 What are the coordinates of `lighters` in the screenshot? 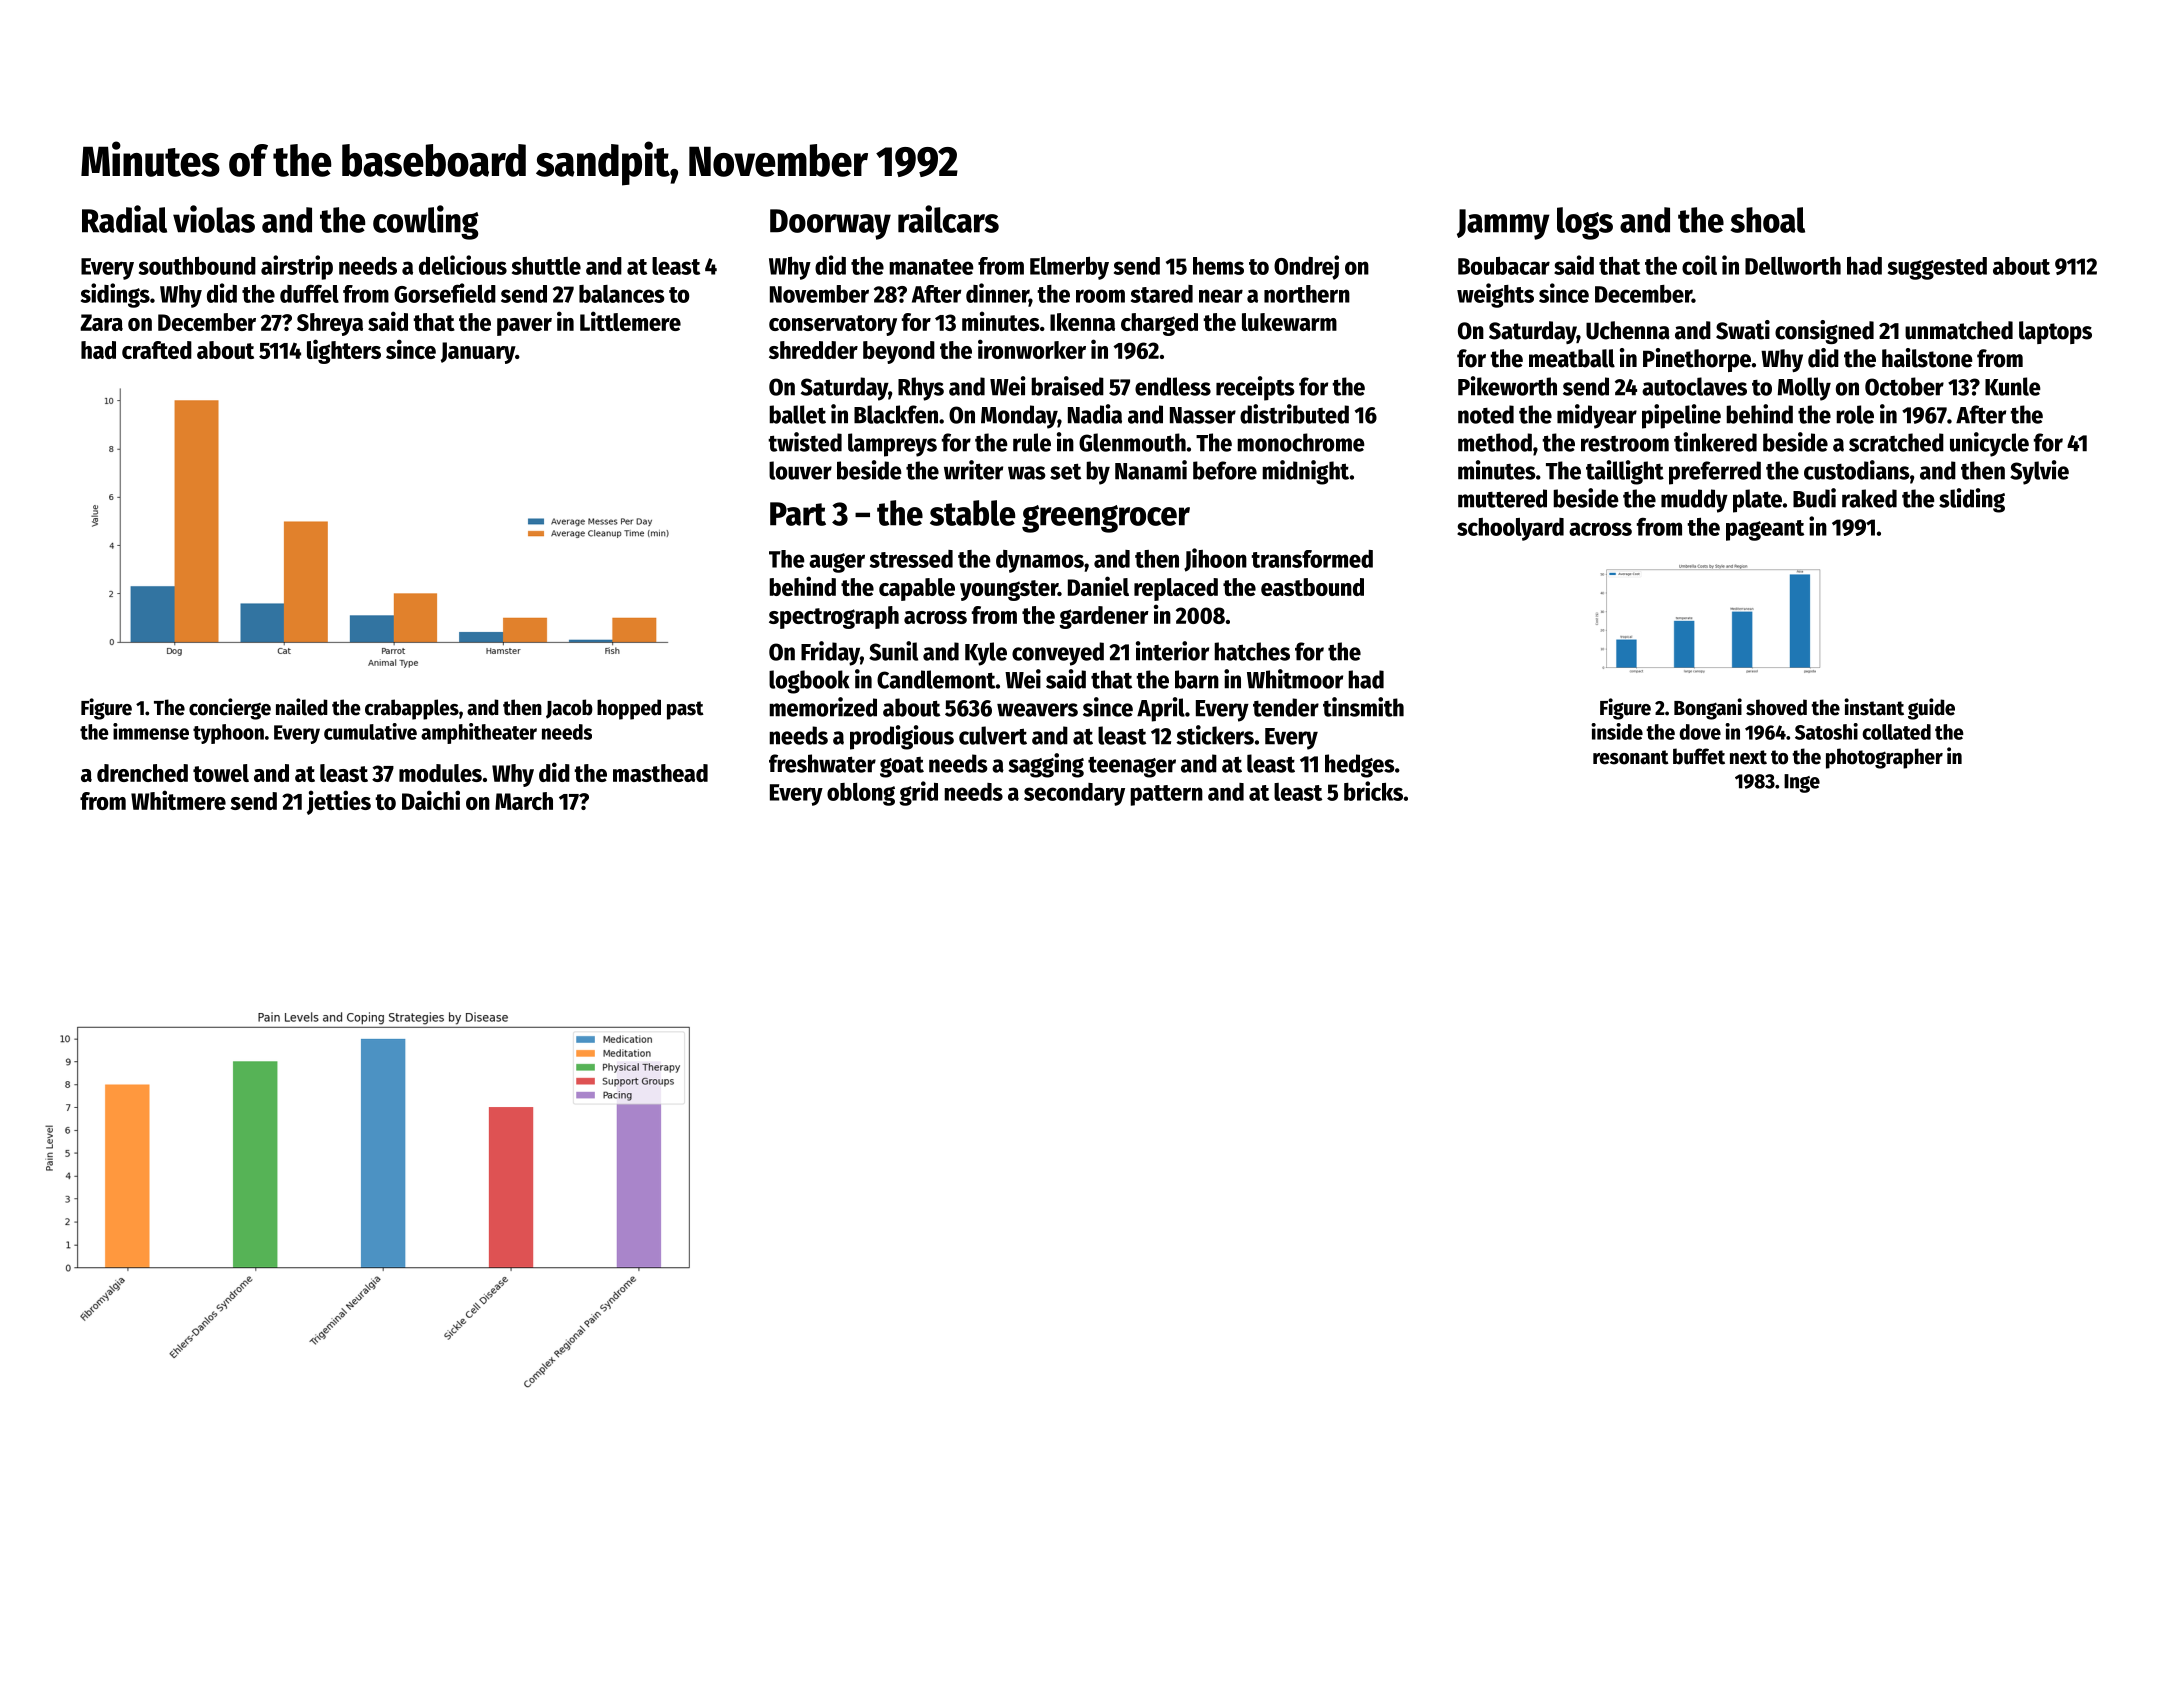 It's located at (344, 351).
